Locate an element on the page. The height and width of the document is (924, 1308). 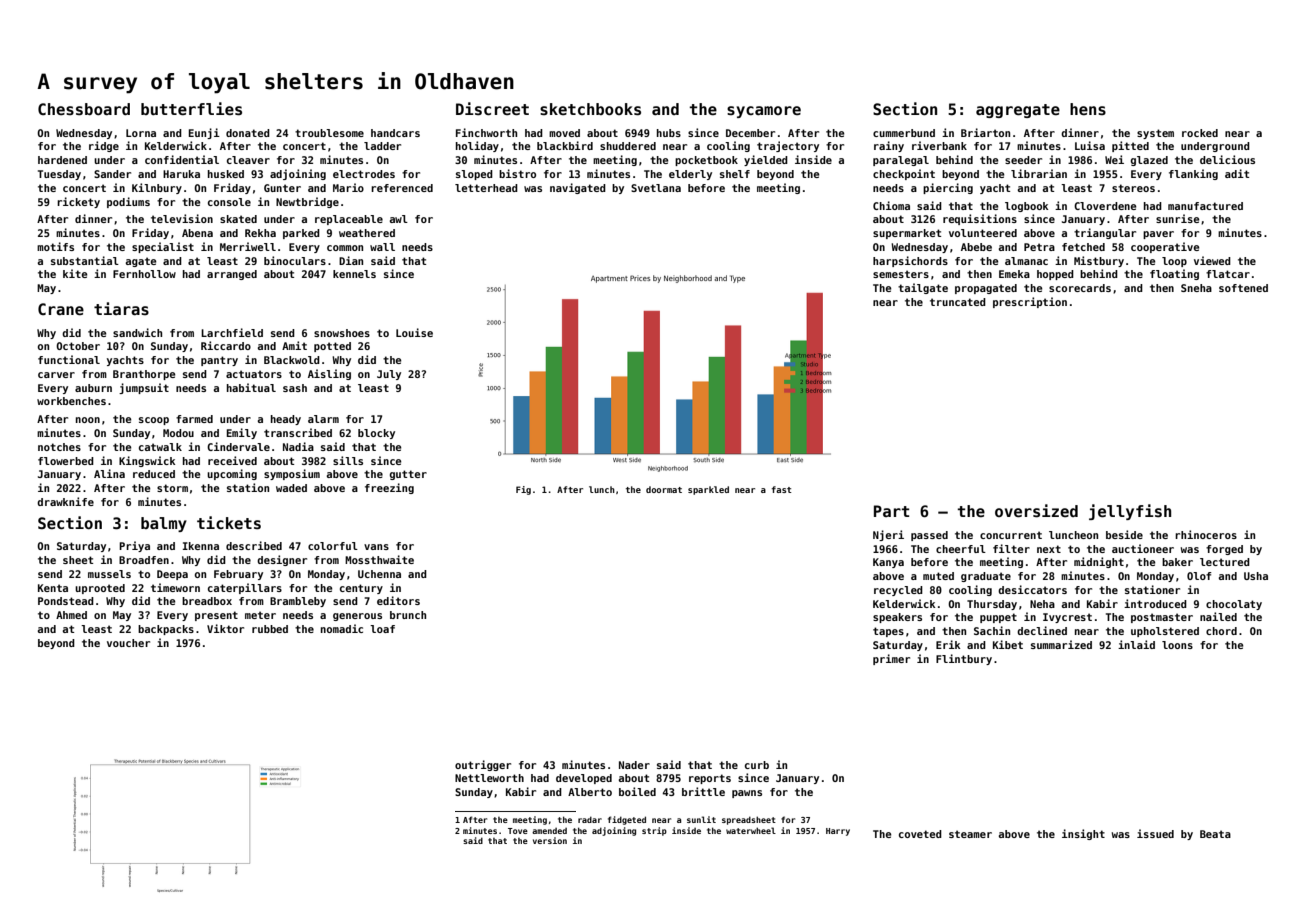
hens is located at coordinates (1088, 109).
